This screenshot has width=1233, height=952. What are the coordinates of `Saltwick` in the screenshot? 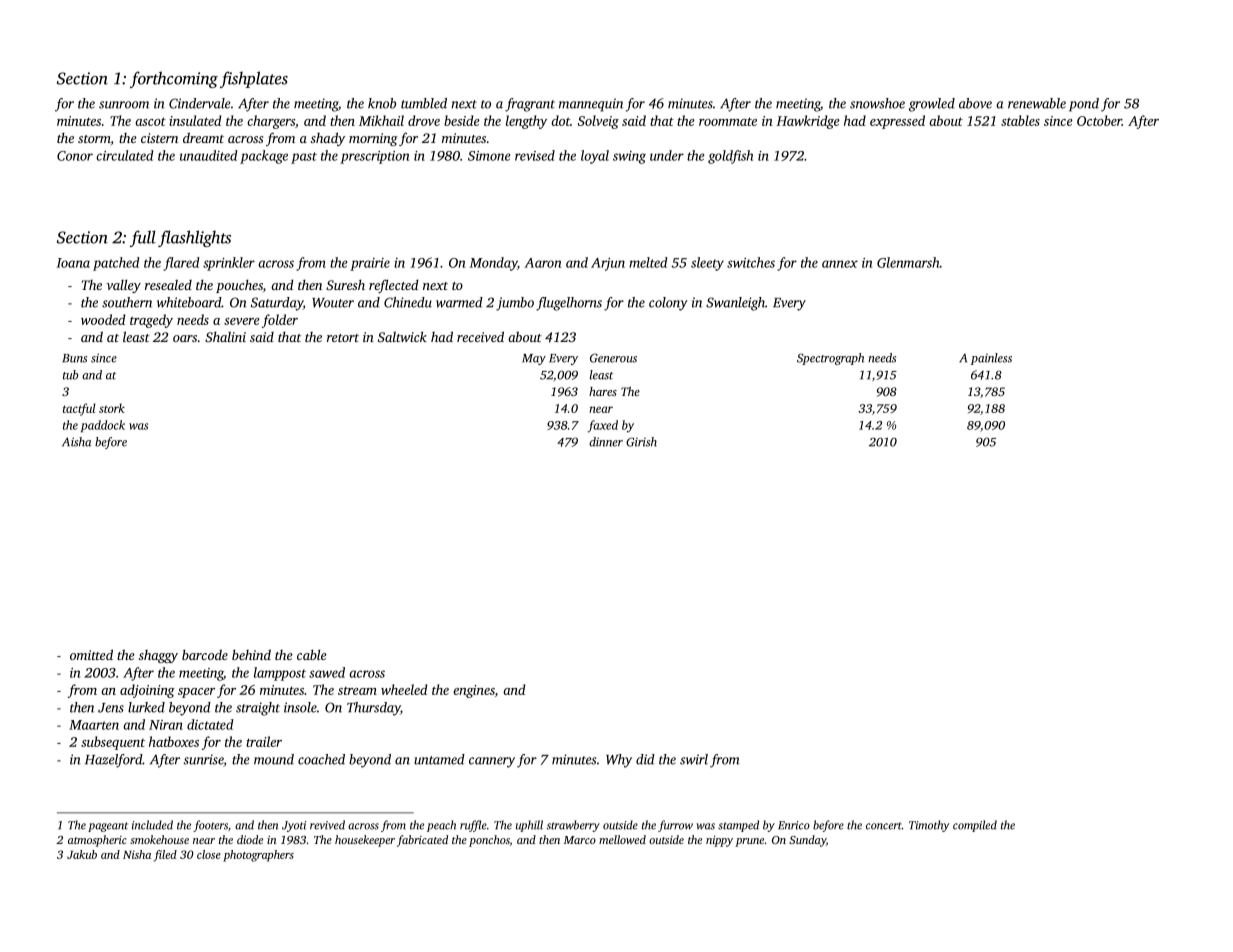 It's located at (402, 336).
